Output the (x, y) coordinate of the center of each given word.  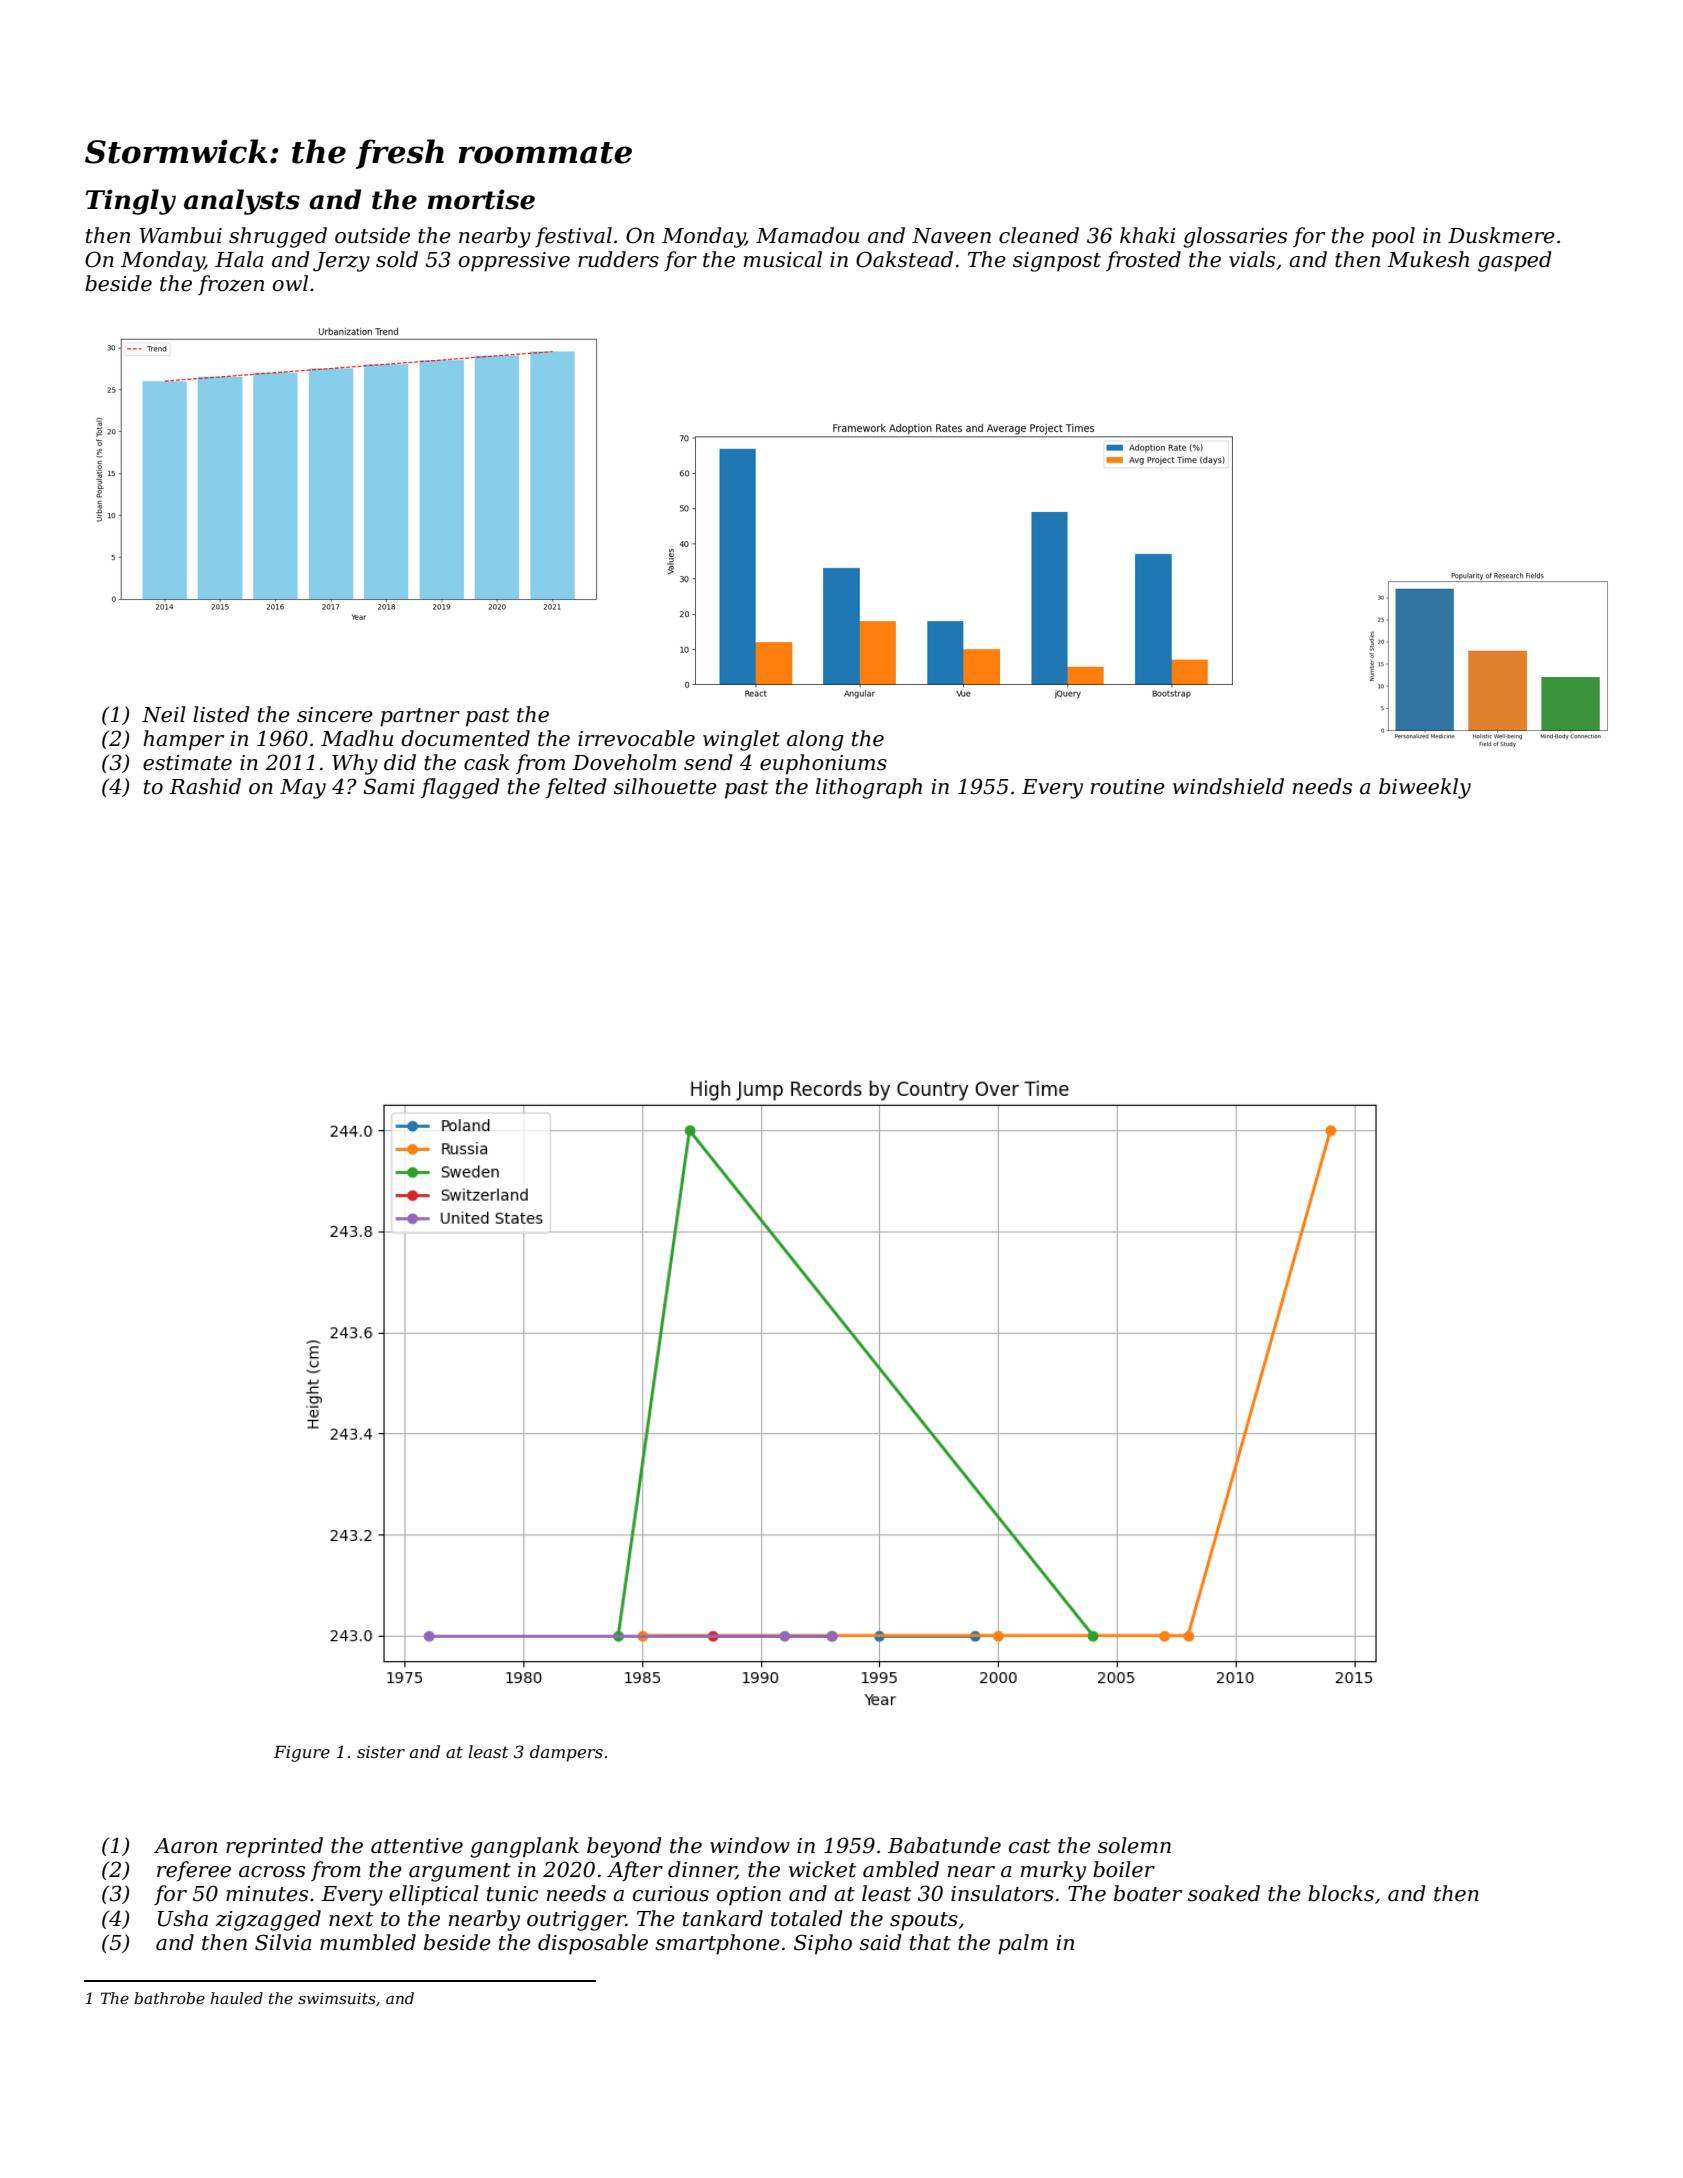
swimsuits (337, 1998)
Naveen (951, 236)
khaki (1147, 235)
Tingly (131, 202)
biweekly (1425, 788)
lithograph (869, 788)
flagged (460, 788)
